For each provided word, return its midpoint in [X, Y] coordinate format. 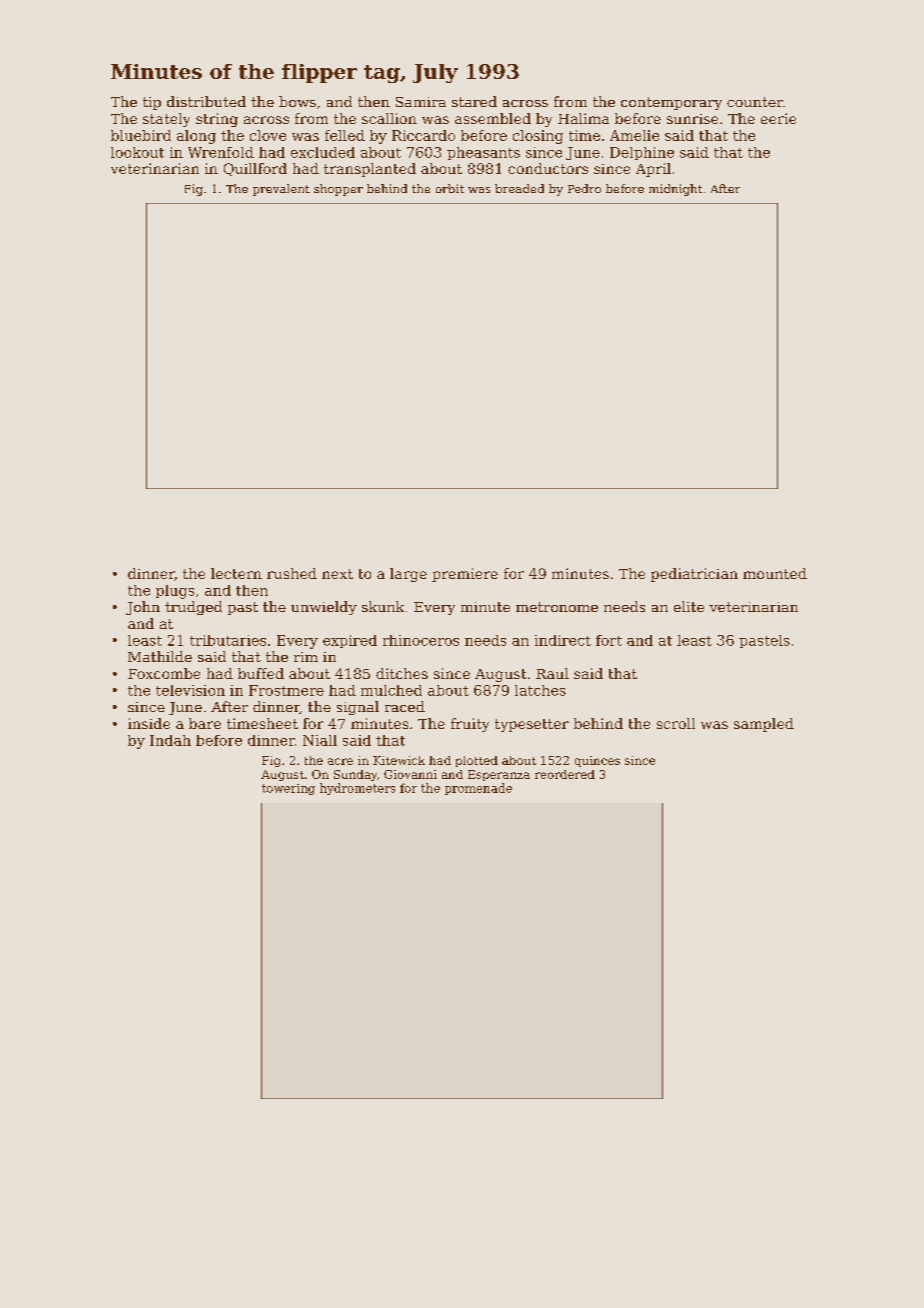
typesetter [532, 725]
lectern [236, 573]
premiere [465, 575]
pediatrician [694, 575]
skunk [383, 606]
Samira [421, 102]
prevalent [281, 190]
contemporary [671, 103]
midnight [675, 190]
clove [268, 135]
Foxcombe [164, 673]
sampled [764, 725]
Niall [320, 740]
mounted [775, 573]
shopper [338, 190]
